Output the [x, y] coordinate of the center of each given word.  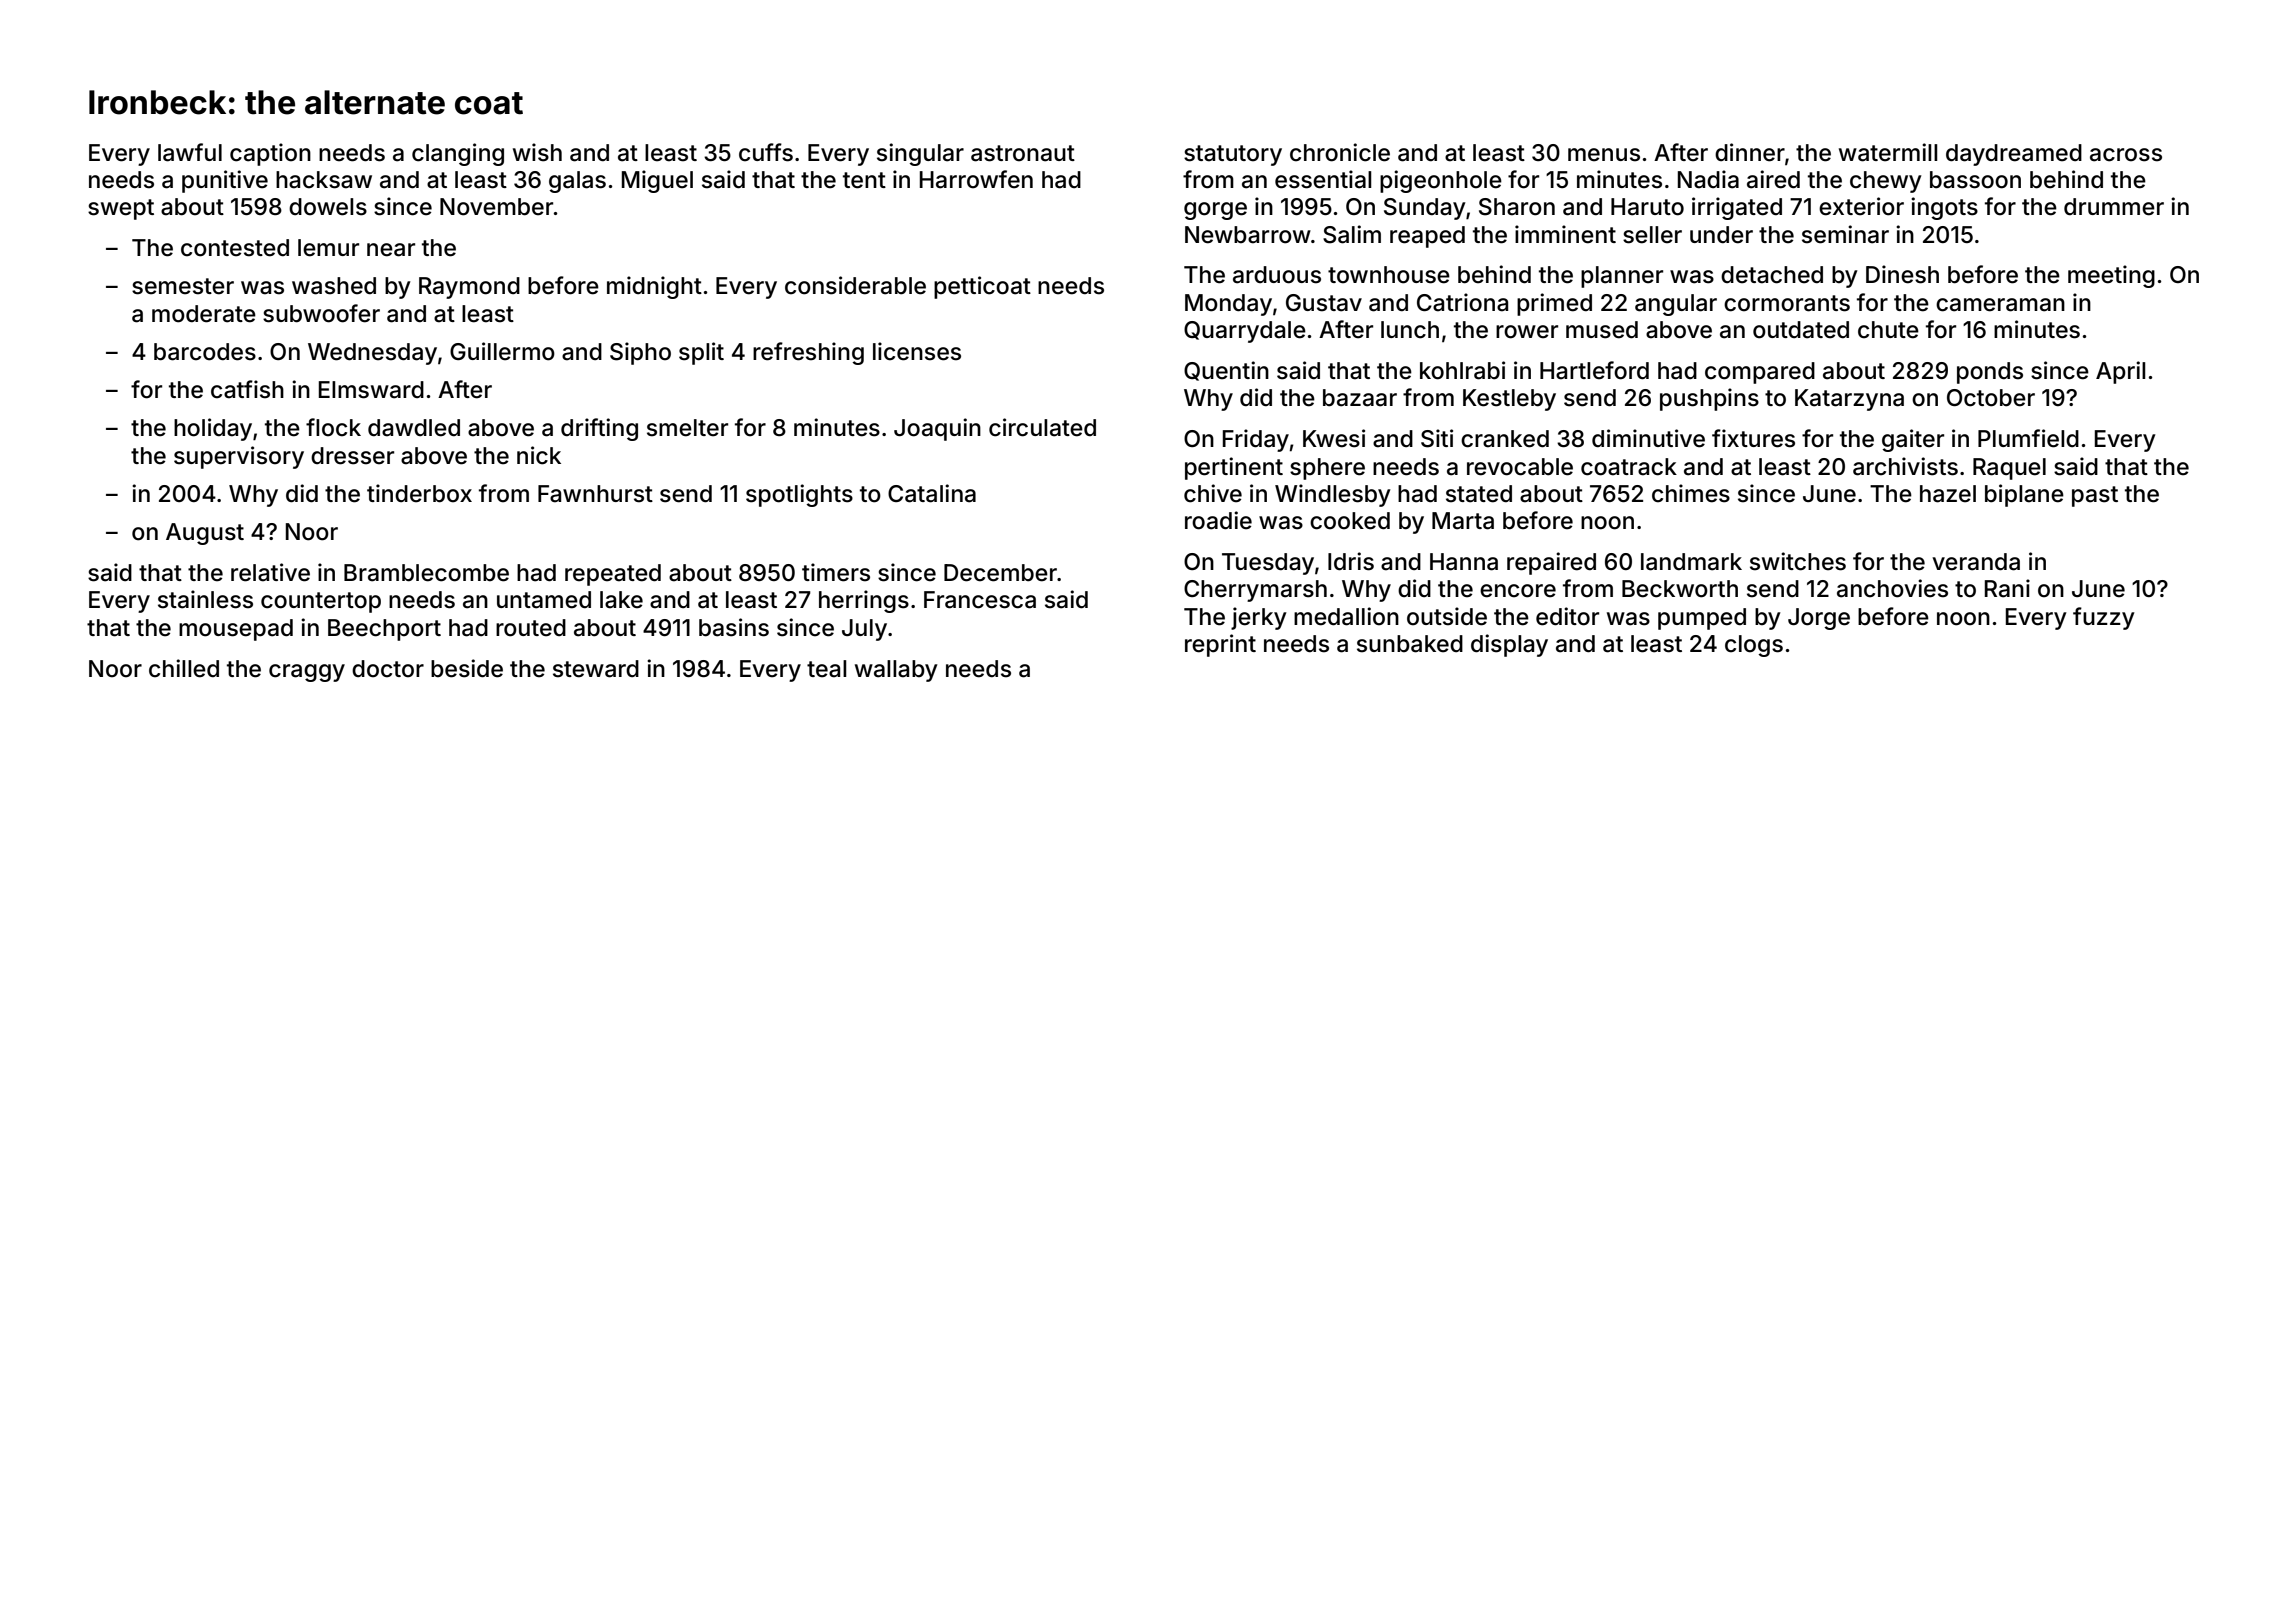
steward [596, 669]
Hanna [1464, 562]
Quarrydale [1245, 332]
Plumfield [2028, 438]
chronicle [1340, 152]
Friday [1256, 440]
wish [537, 152]
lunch [1410, 330]
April [2121, 372]
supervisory [239, 457]
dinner [1750, 152]
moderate [204, 314]
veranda [1976, 562]
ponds [1990, 373]
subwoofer [321, 313]
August [205, 534]
